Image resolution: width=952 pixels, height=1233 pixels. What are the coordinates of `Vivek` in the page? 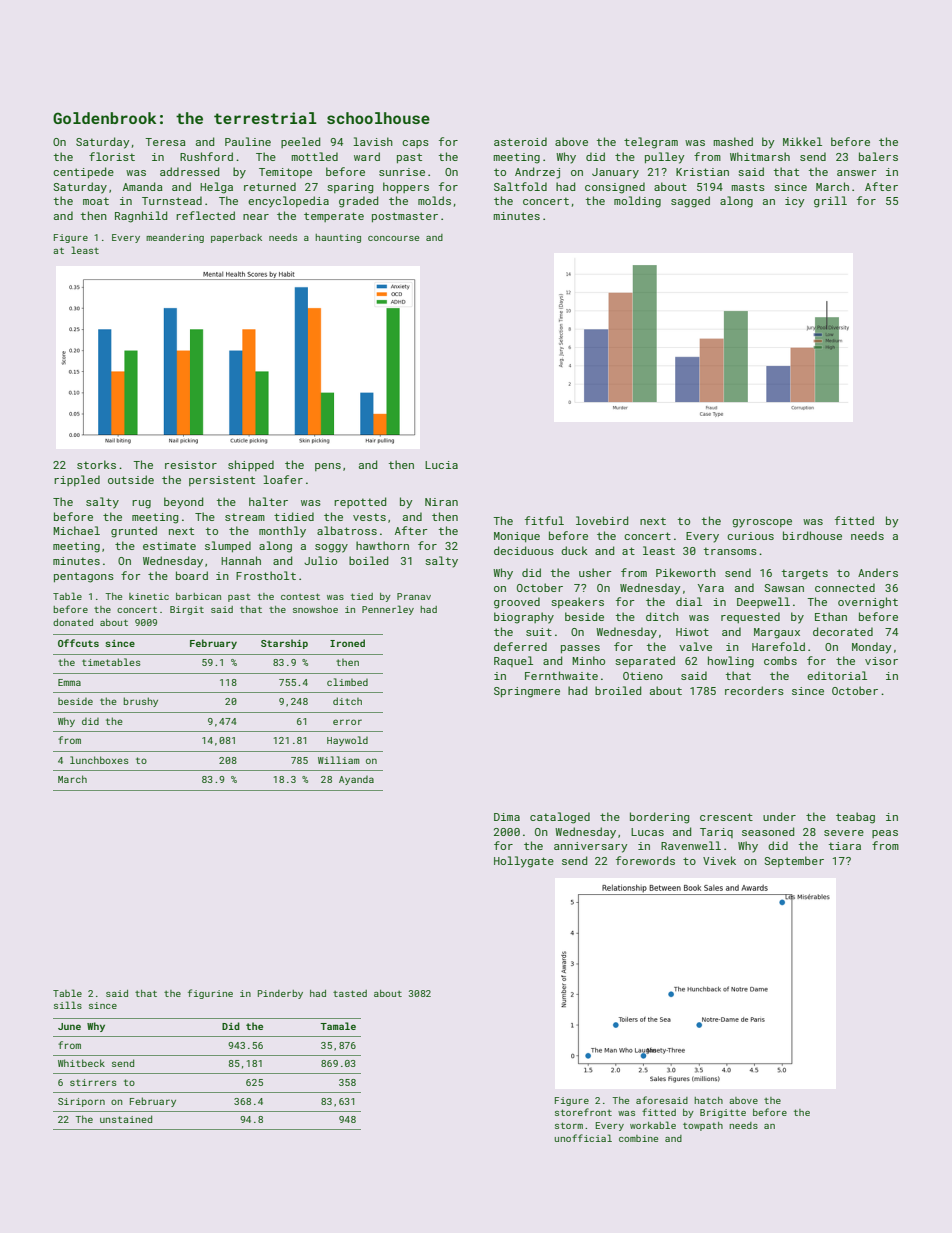 It's located at (719, 860).
